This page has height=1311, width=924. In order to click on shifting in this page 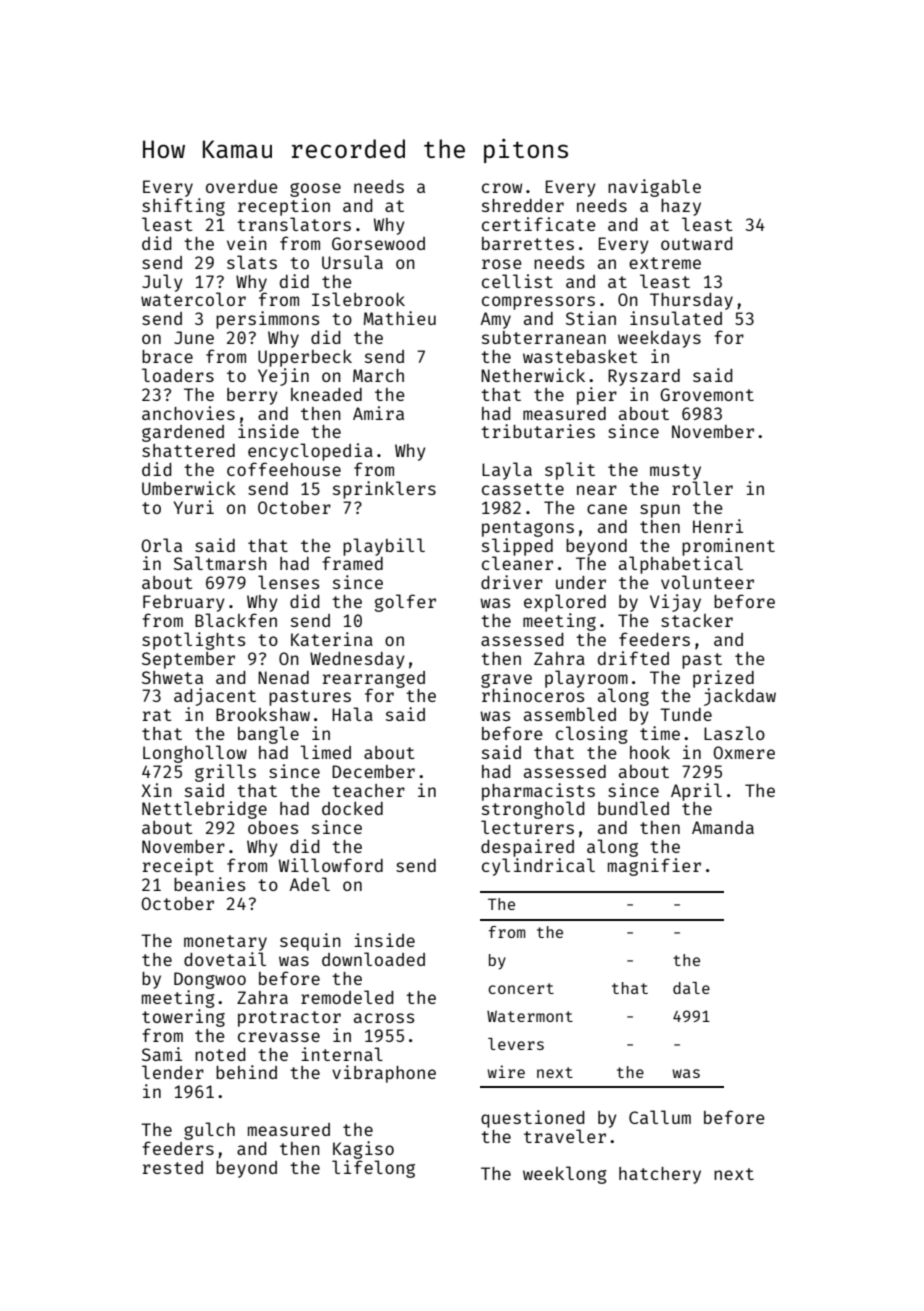, I will do `click(183, 207)`.
